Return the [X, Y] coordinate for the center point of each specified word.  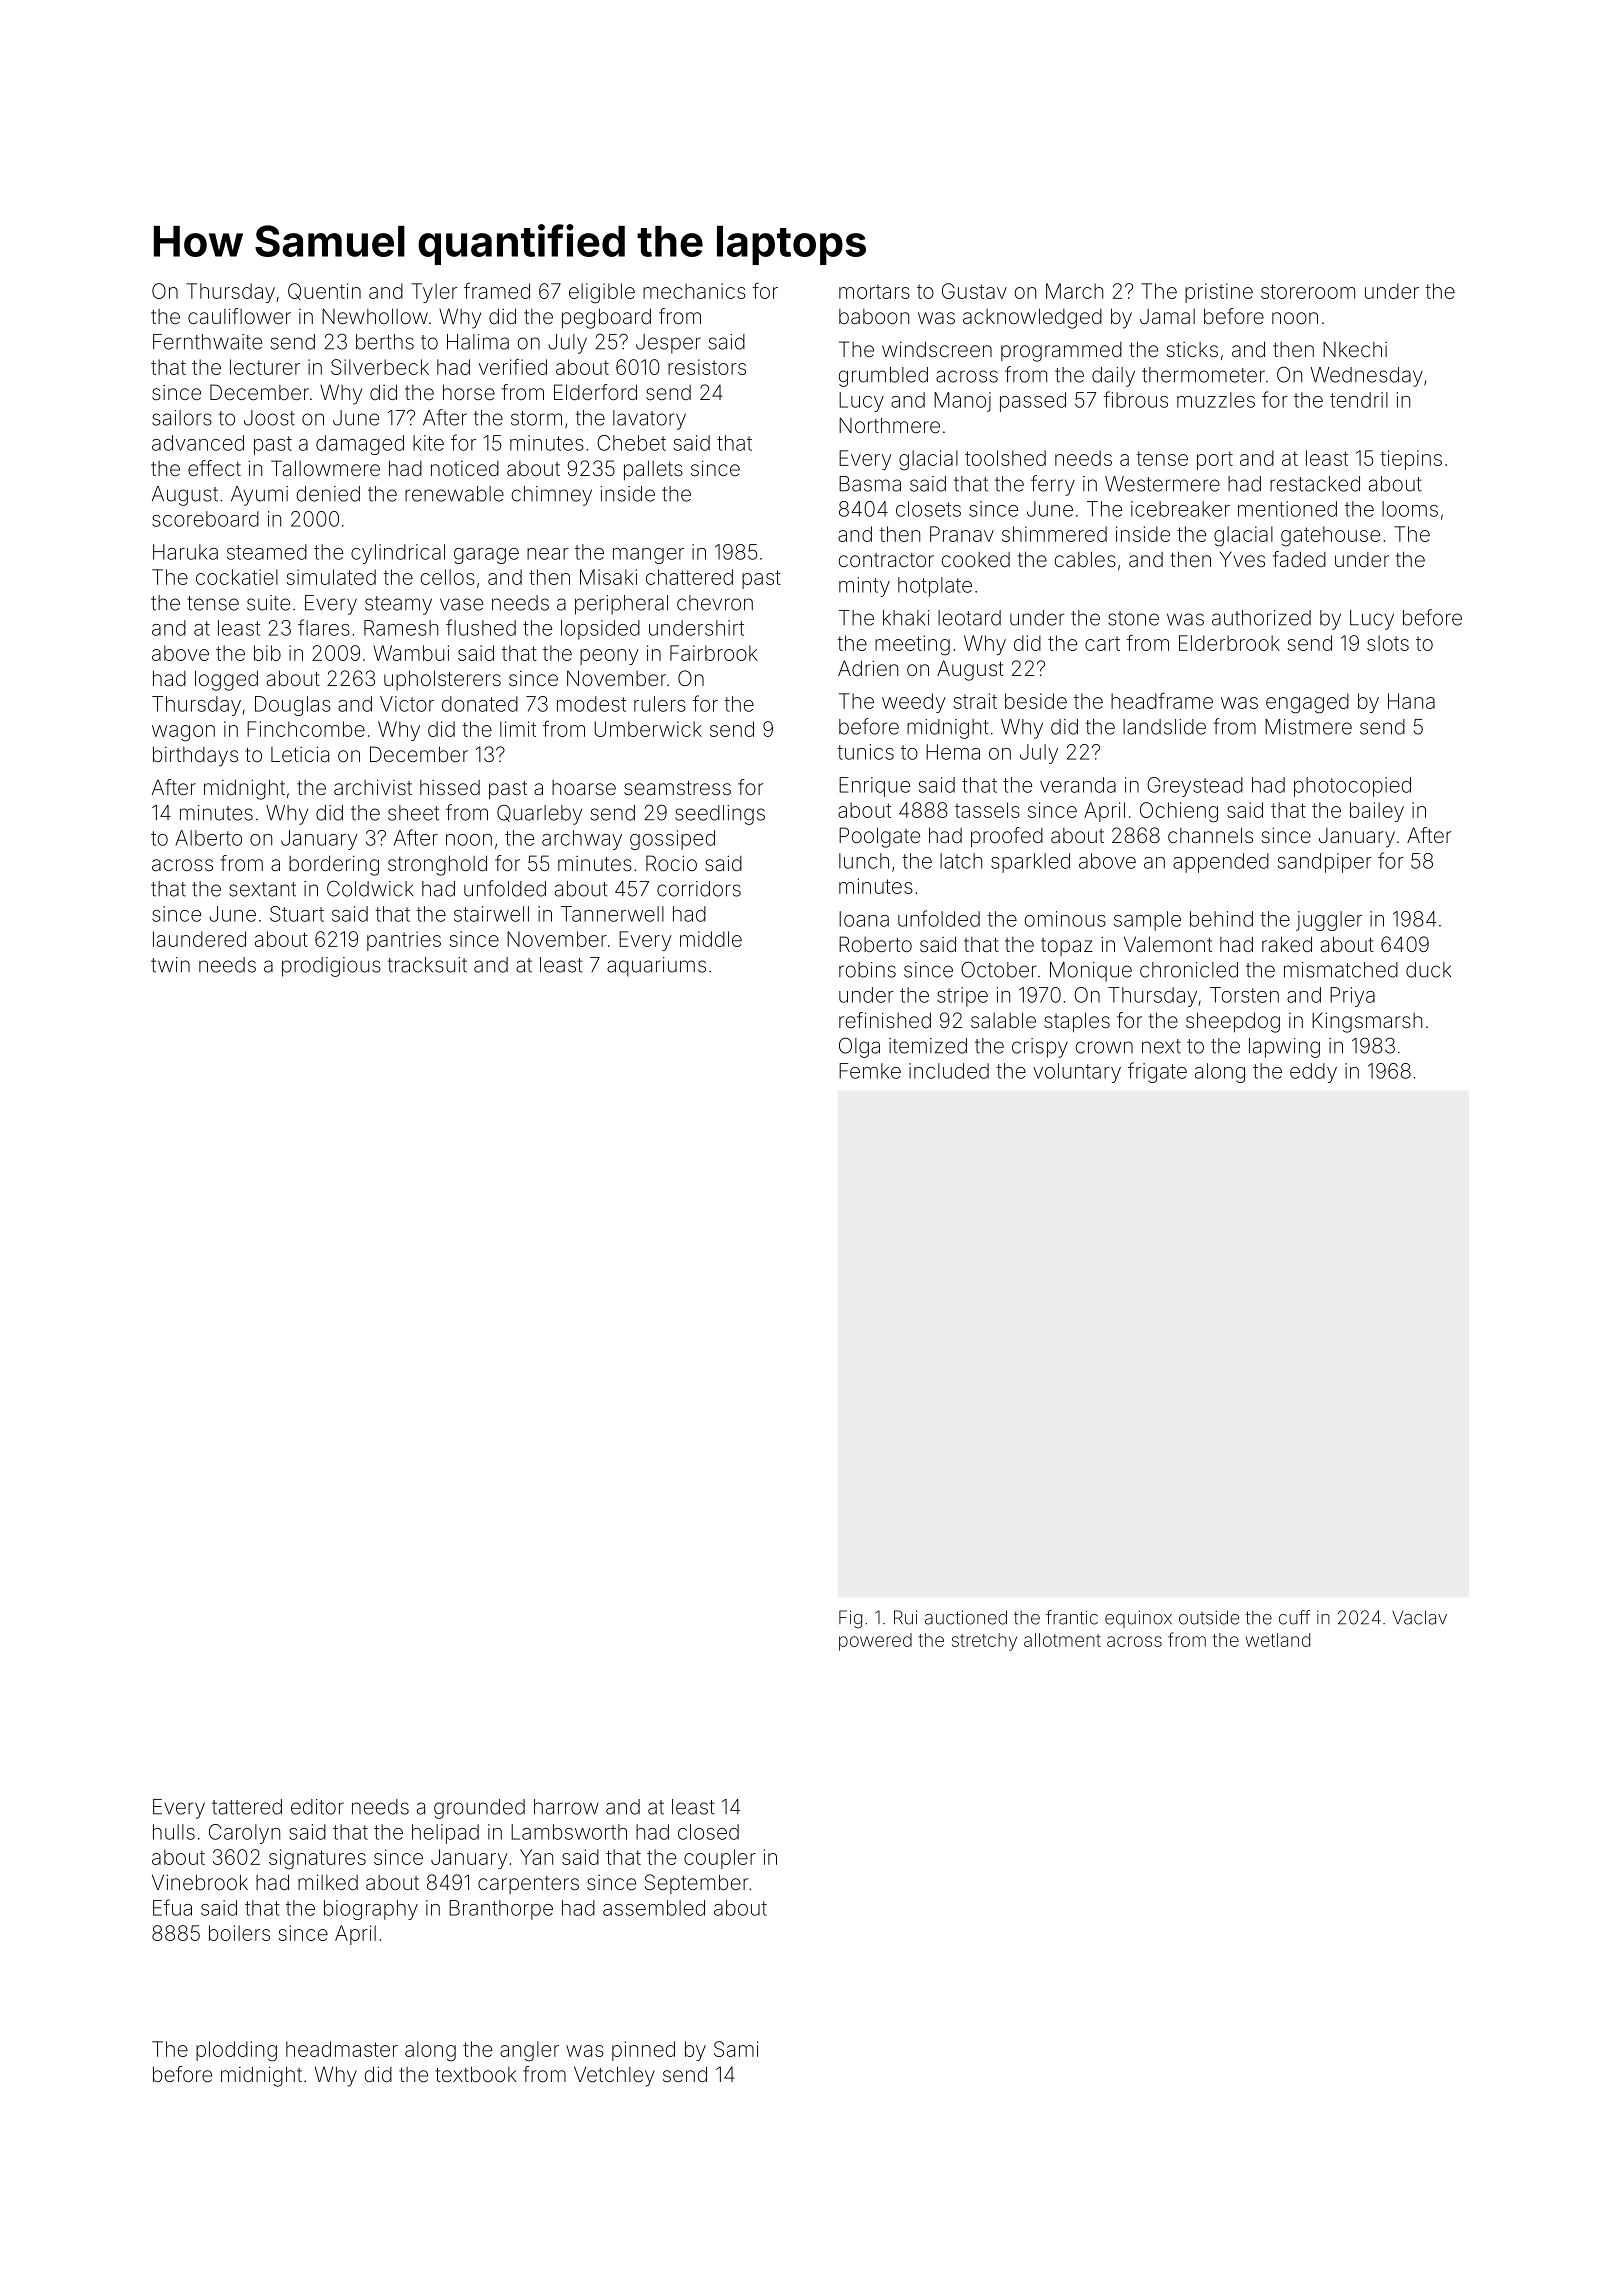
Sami [736, 2049]
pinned [643, 2051]
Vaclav [1419, 1617]
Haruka [185, 552]
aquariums [656, 967]
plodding [236, 2051]
